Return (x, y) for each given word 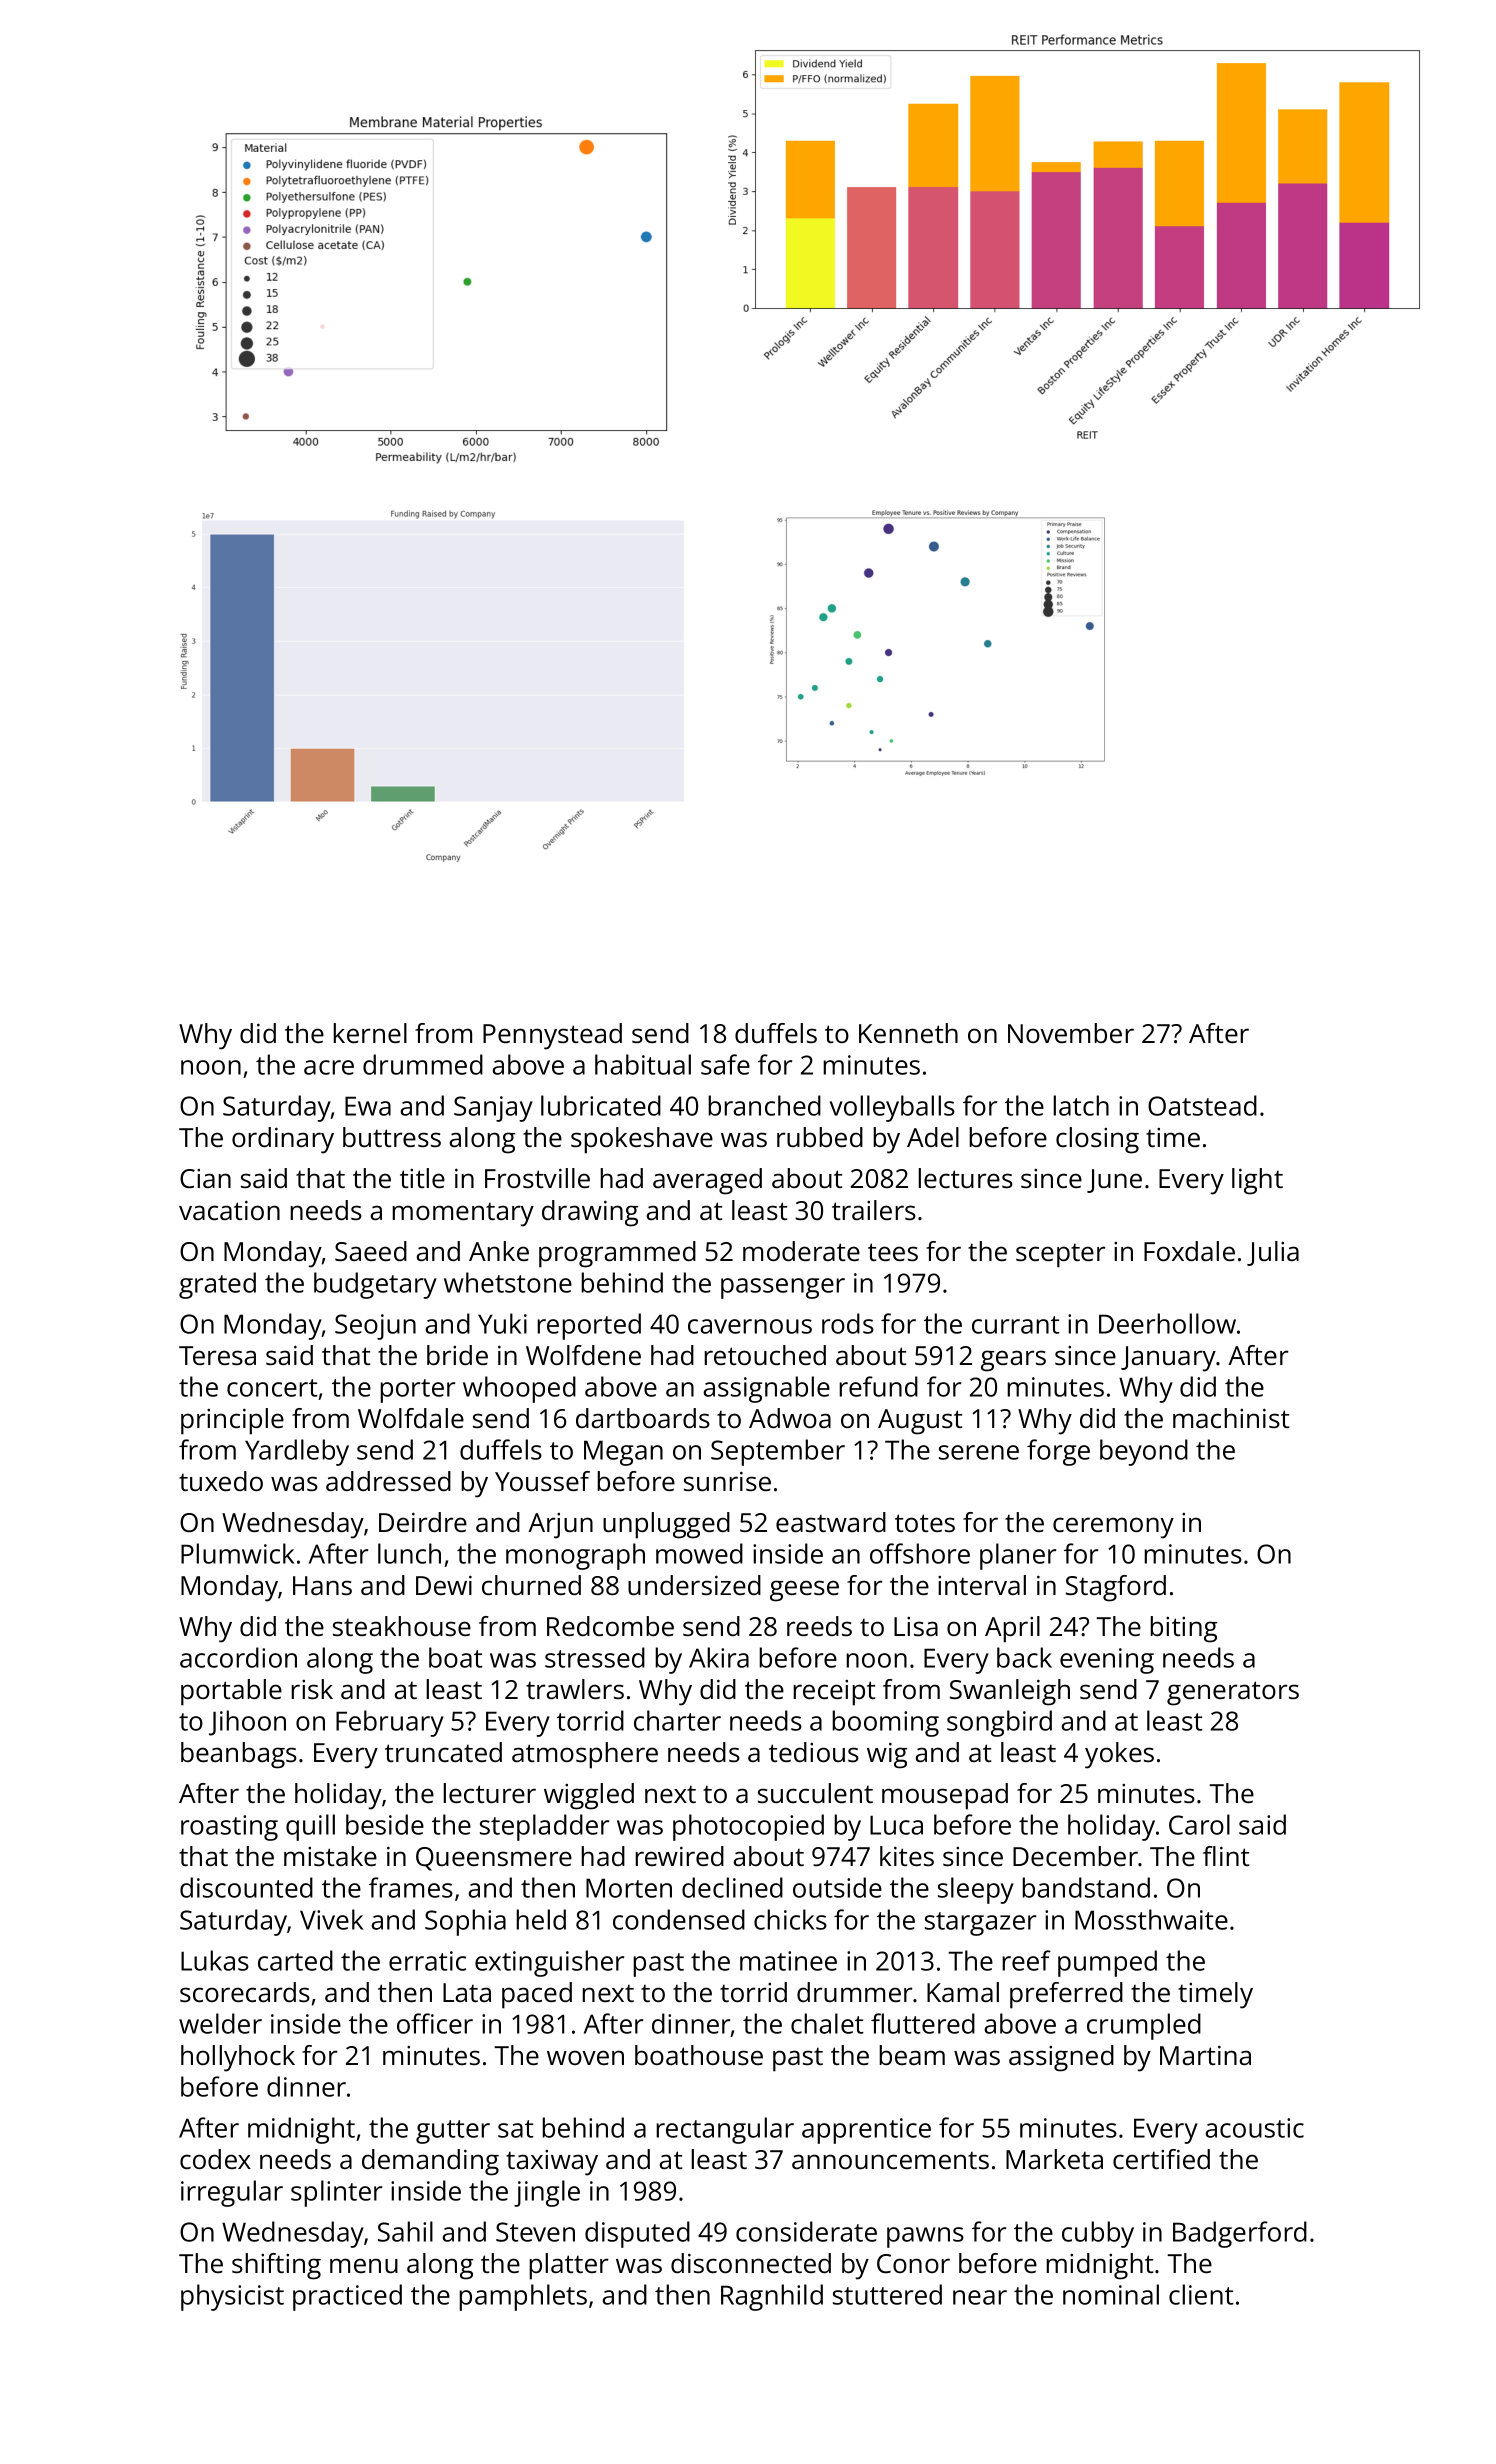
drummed (423, 1064)
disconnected (751, 2263)
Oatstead (1202, 1105)
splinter (336, 2193)
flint (1226, 1856)
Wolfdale (411, 1418)
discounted (246, 1887)
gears (1013, 1361)
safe (725, 1064)
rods (848, 1323)
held (541, 1919)
